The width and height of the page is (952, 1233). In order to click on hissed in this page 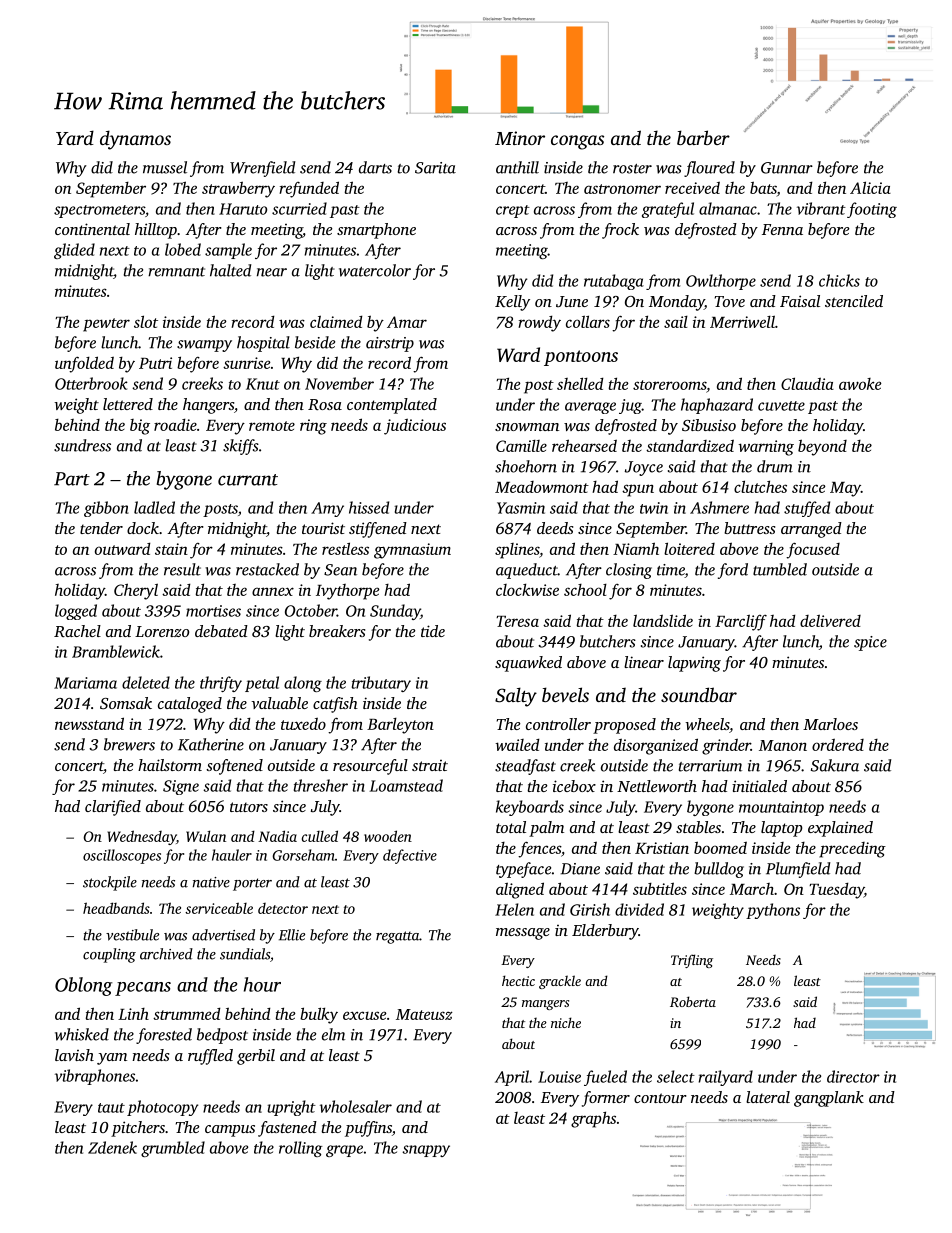, I will do `click(369, 507)`.
